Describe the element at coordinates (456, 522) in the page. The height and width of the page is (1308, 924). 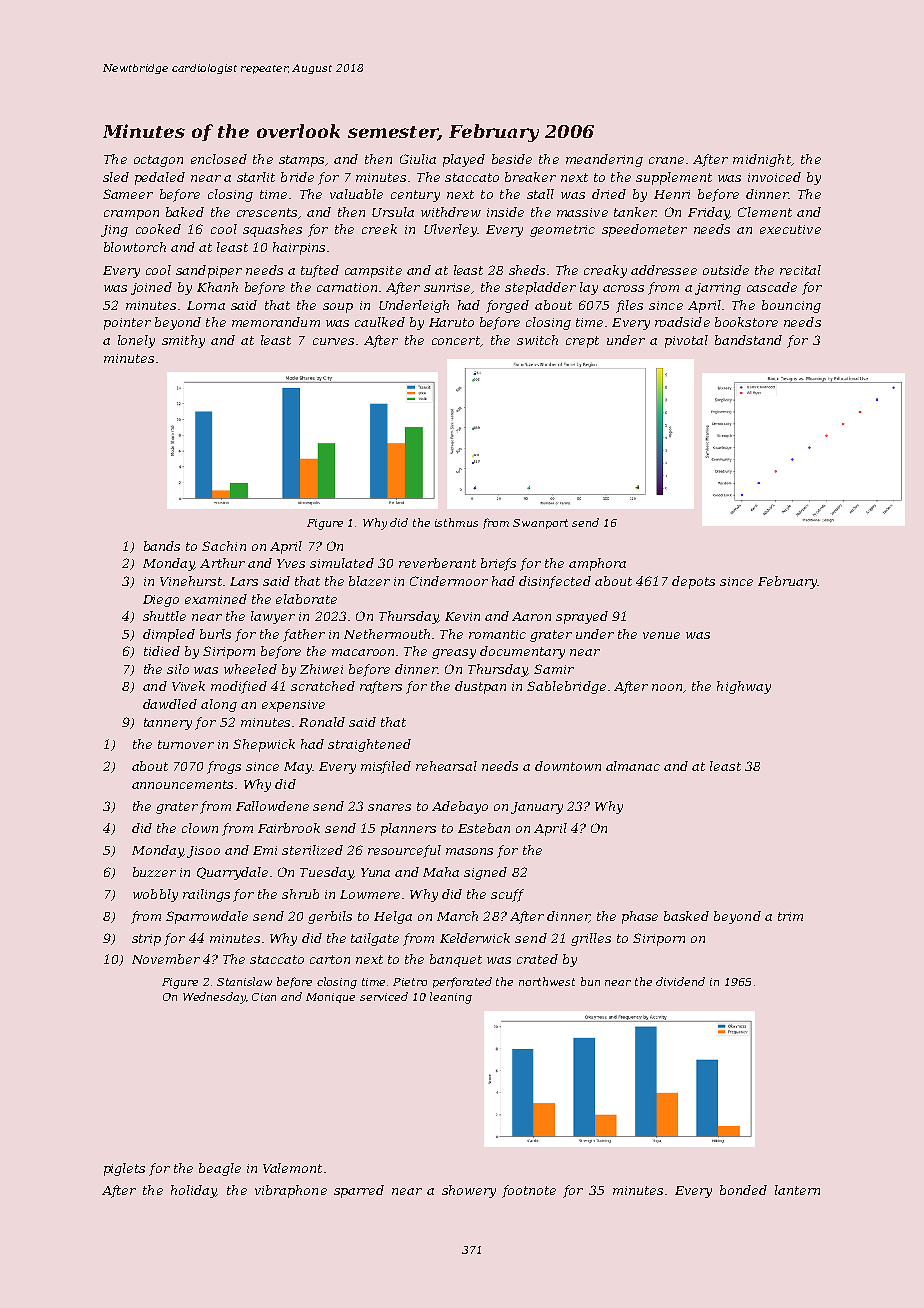
I see `isthmus` at that location.
